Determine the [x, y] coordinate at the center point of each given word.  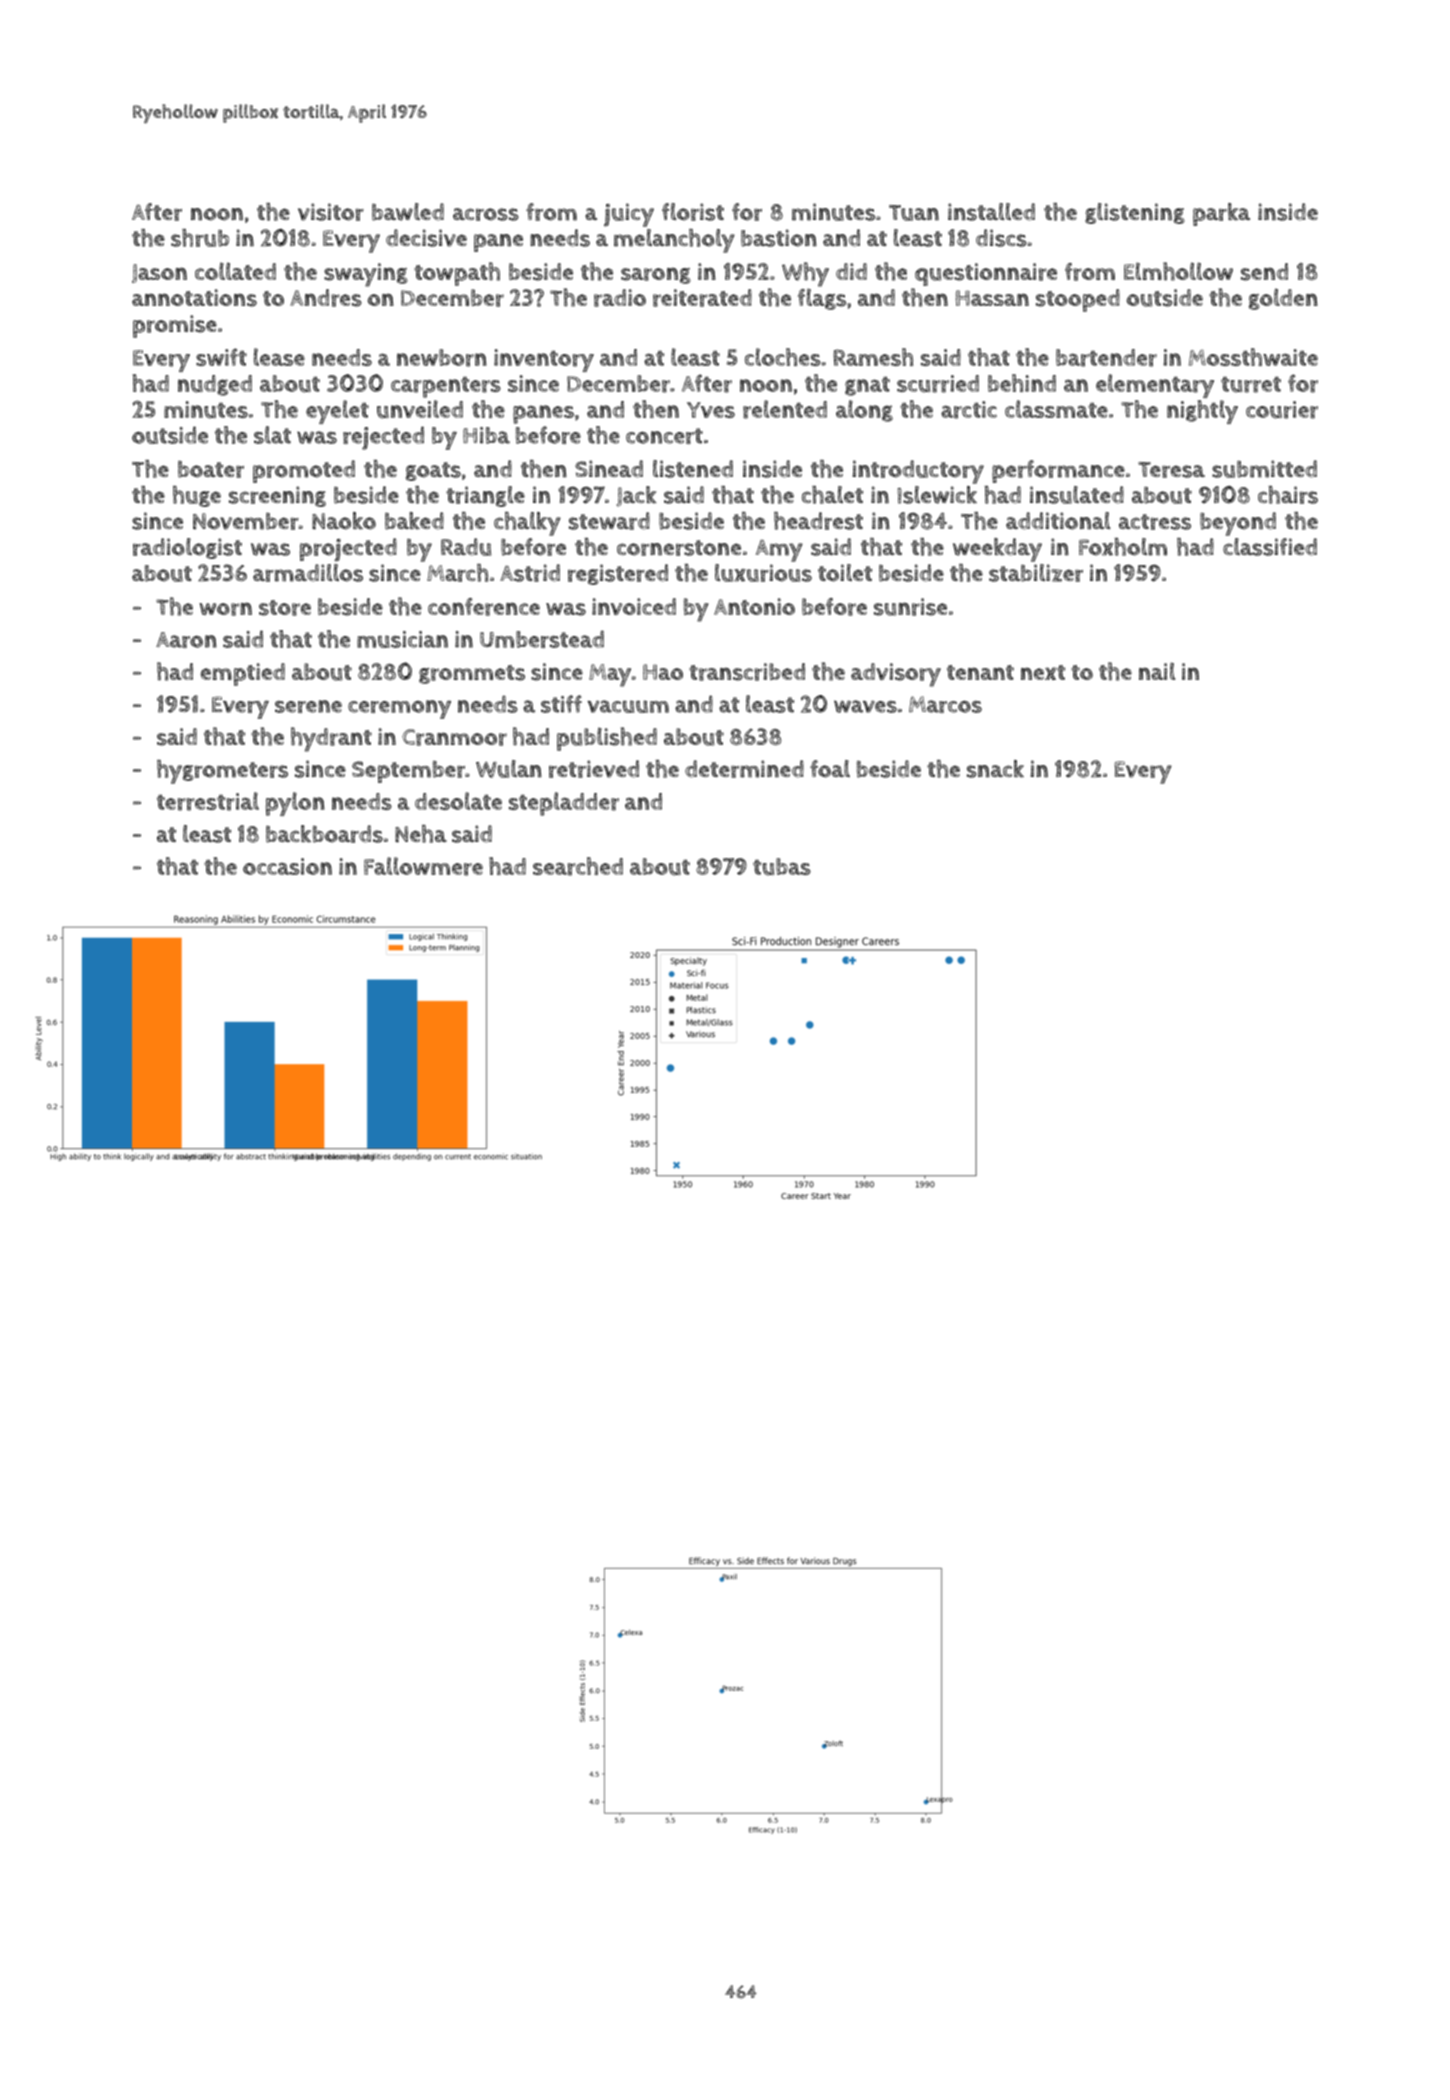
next [1043, 672]
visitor [331, 212]
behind [1022, 383]
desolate [458, 801]
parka [1221, 214]
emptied [243, 674]
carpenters [446, 387]
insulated [1077, 495]
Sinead [609, 469]
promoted [304, 471]
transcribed [747, 672]
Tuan [914, 213]
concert [664, 436]
